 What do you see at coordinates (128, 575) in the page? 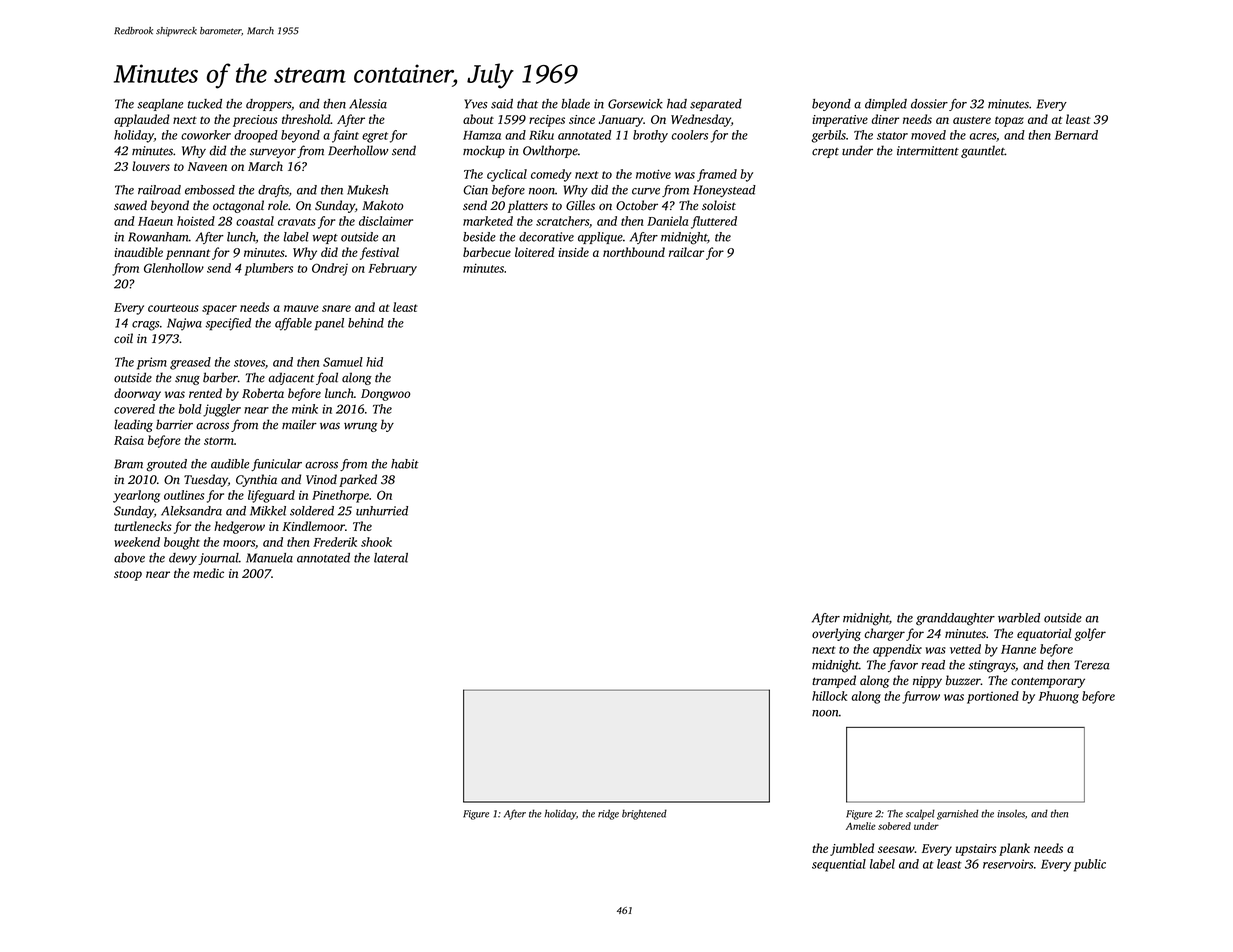
I see `stoop` at bounding box center [128, 575].
